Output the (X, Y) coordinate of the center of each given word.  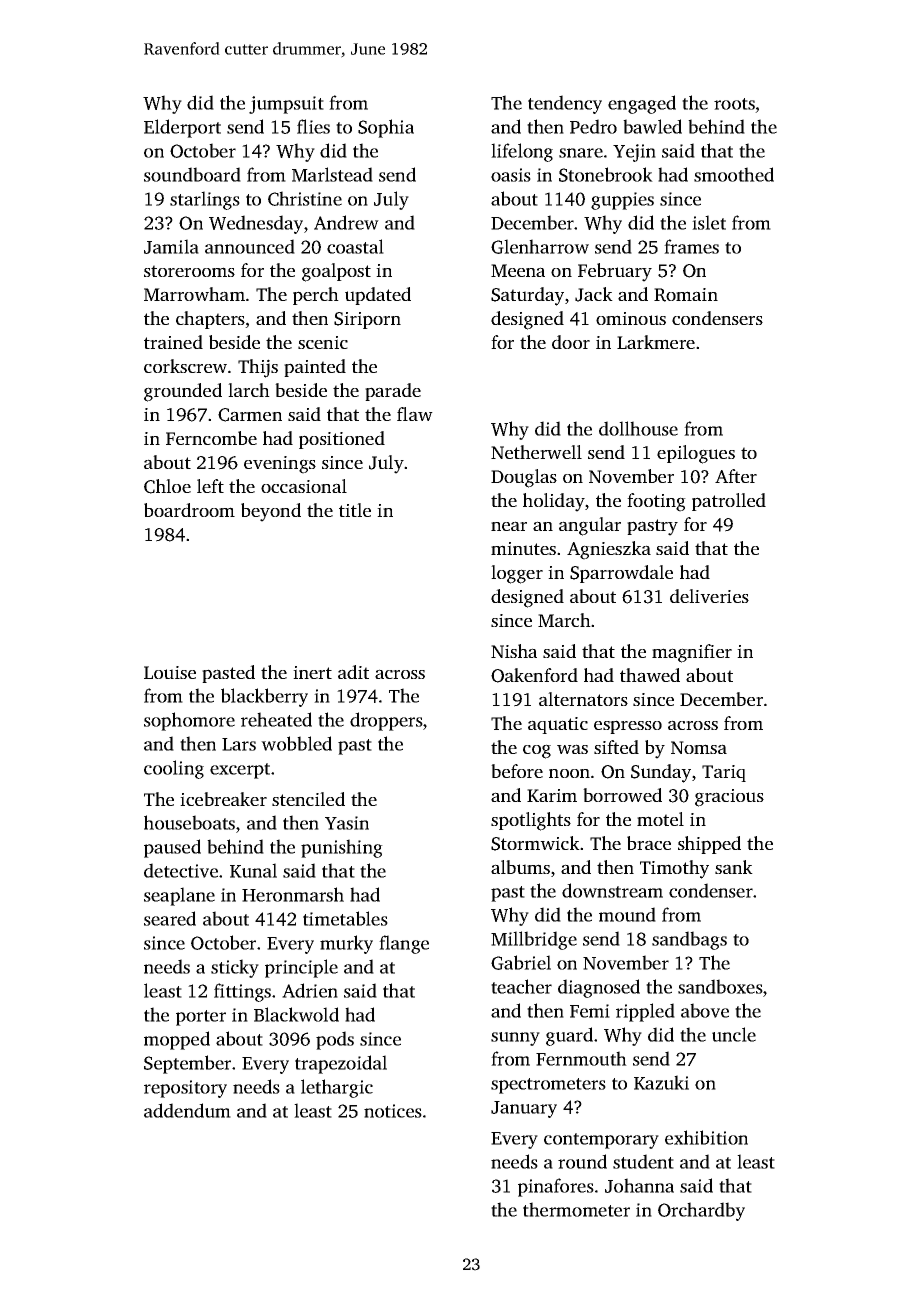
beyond (271, 512)
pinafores (556, 1187)
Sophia (386, 128)
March (564, 620)
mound (627, 914)
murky (346, 944)
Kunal (253, 870)
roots (734, 104)
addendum (187, 1110)
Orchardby (701, 1211)
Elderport (182, 128)
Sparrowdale (621, 574)
